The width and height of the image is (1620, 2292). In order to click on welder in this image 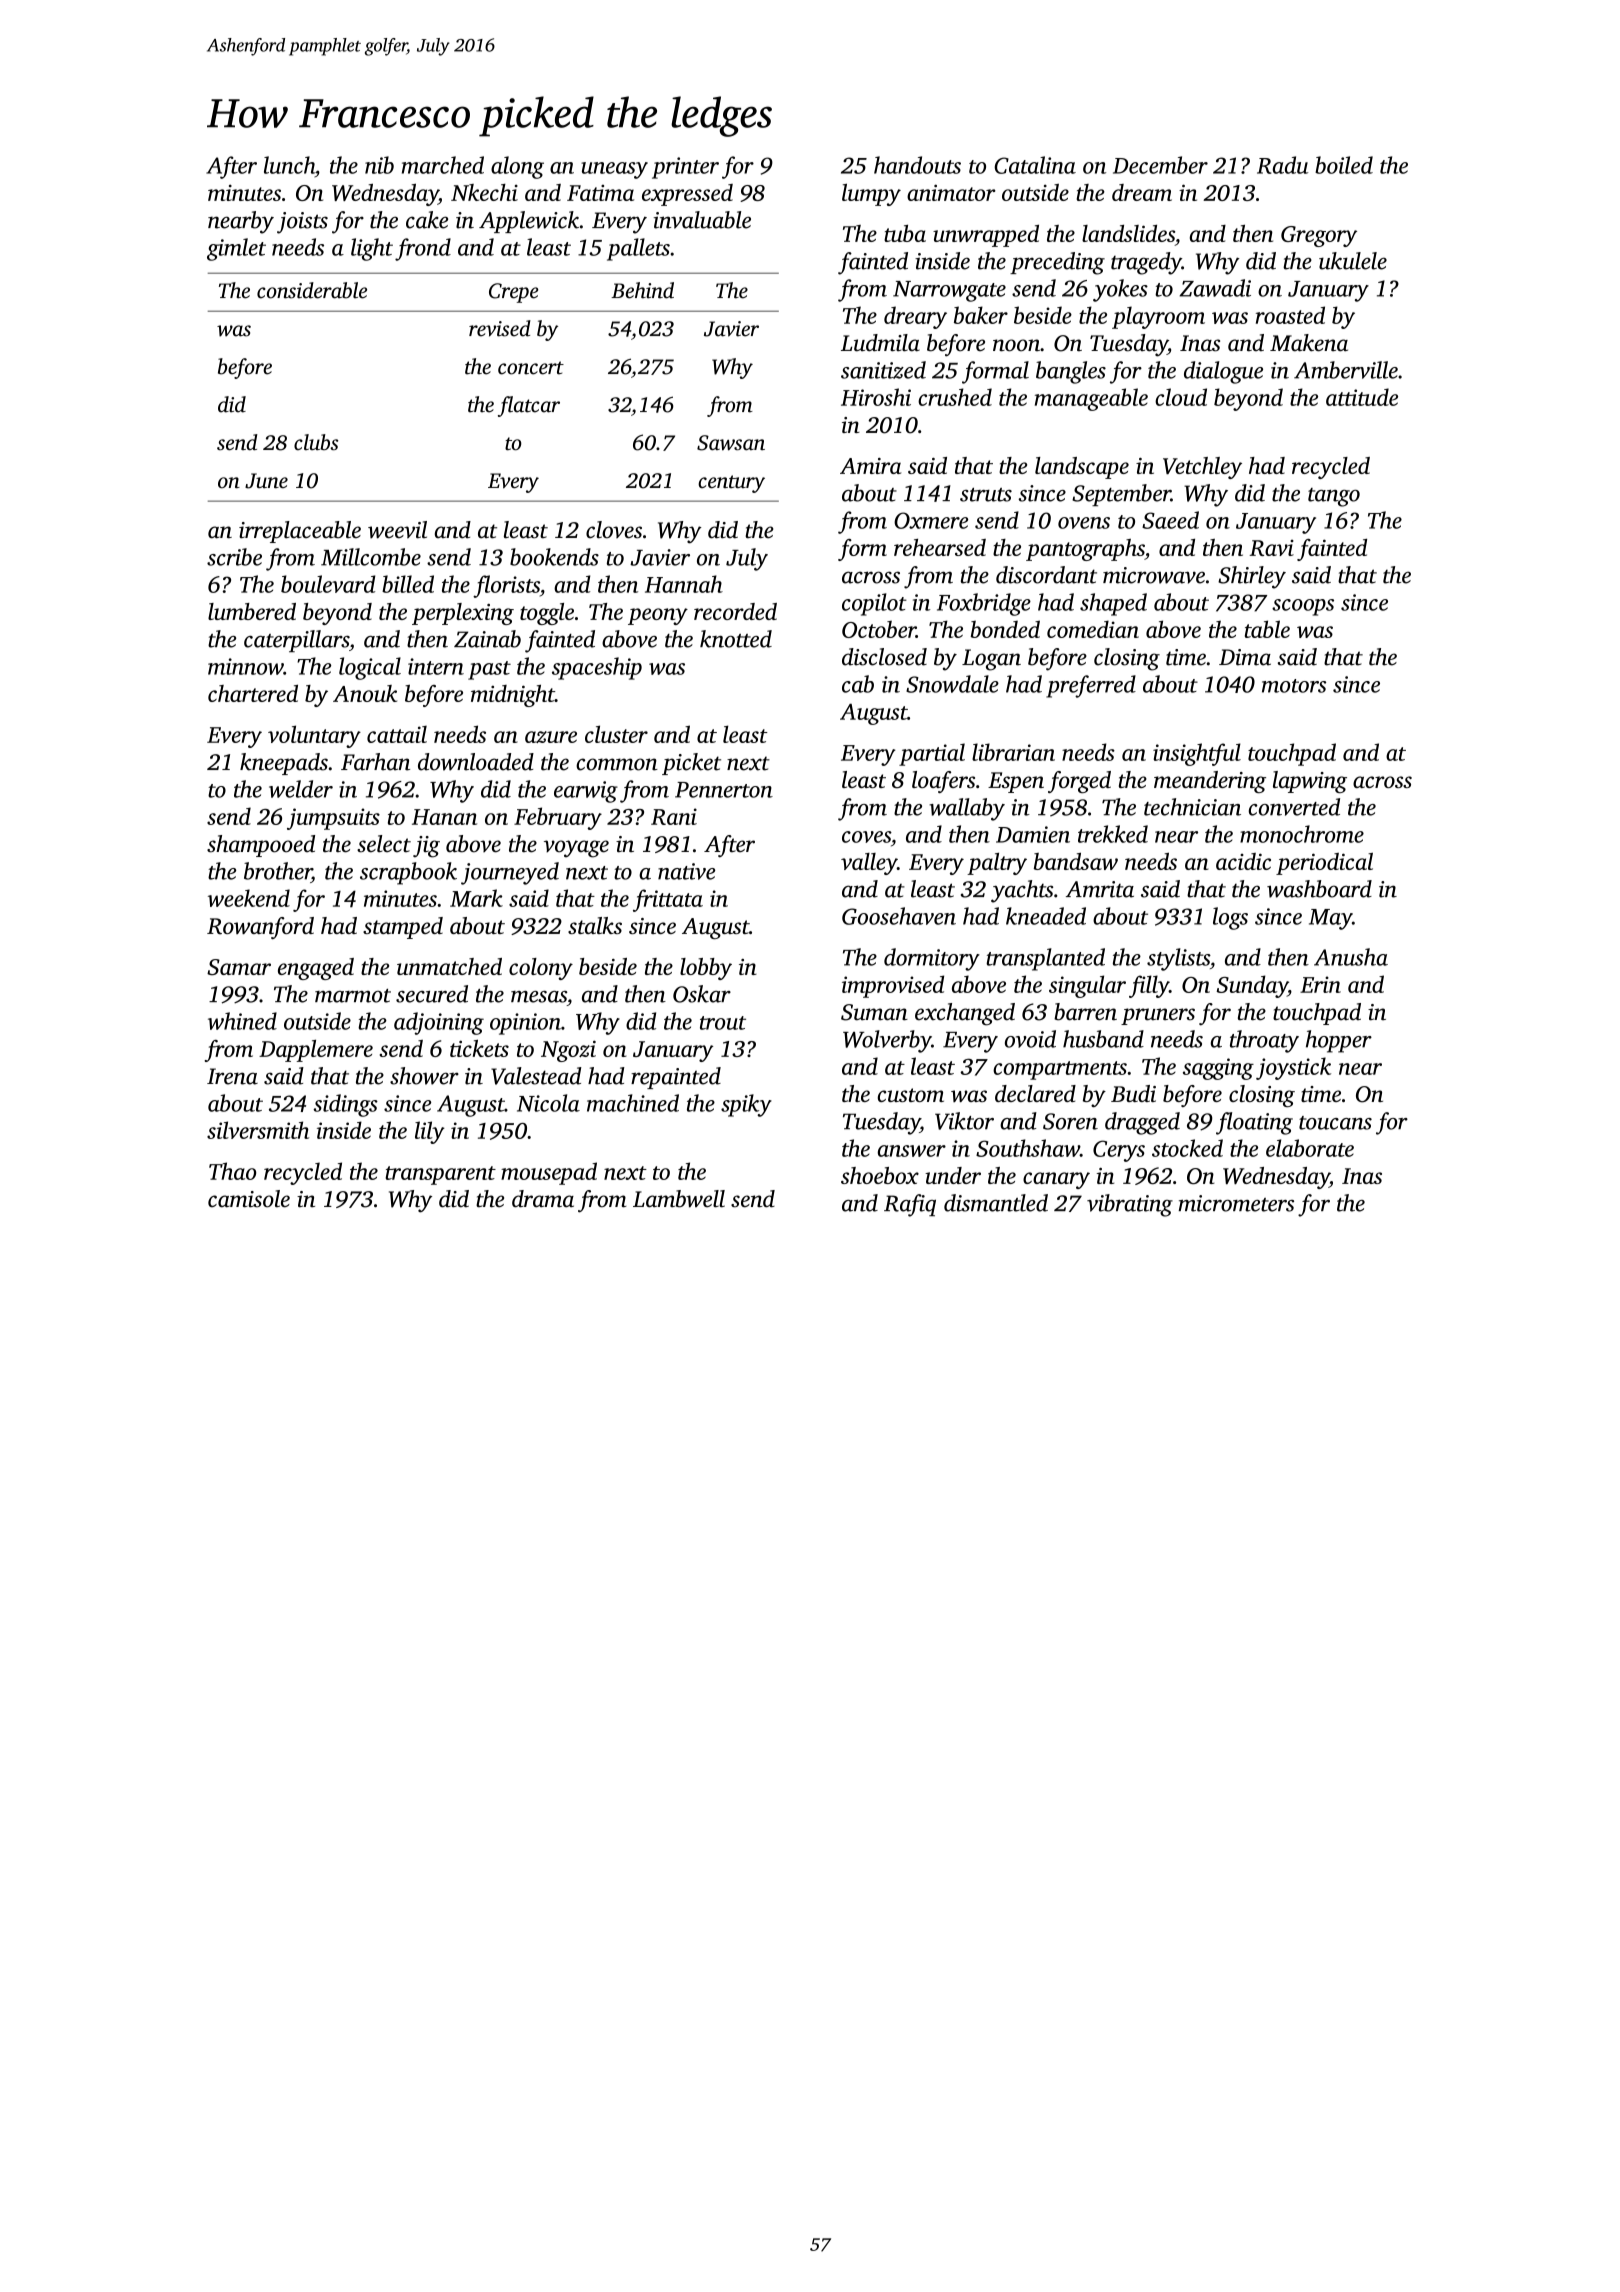, I will do `click(301, 789)`.
